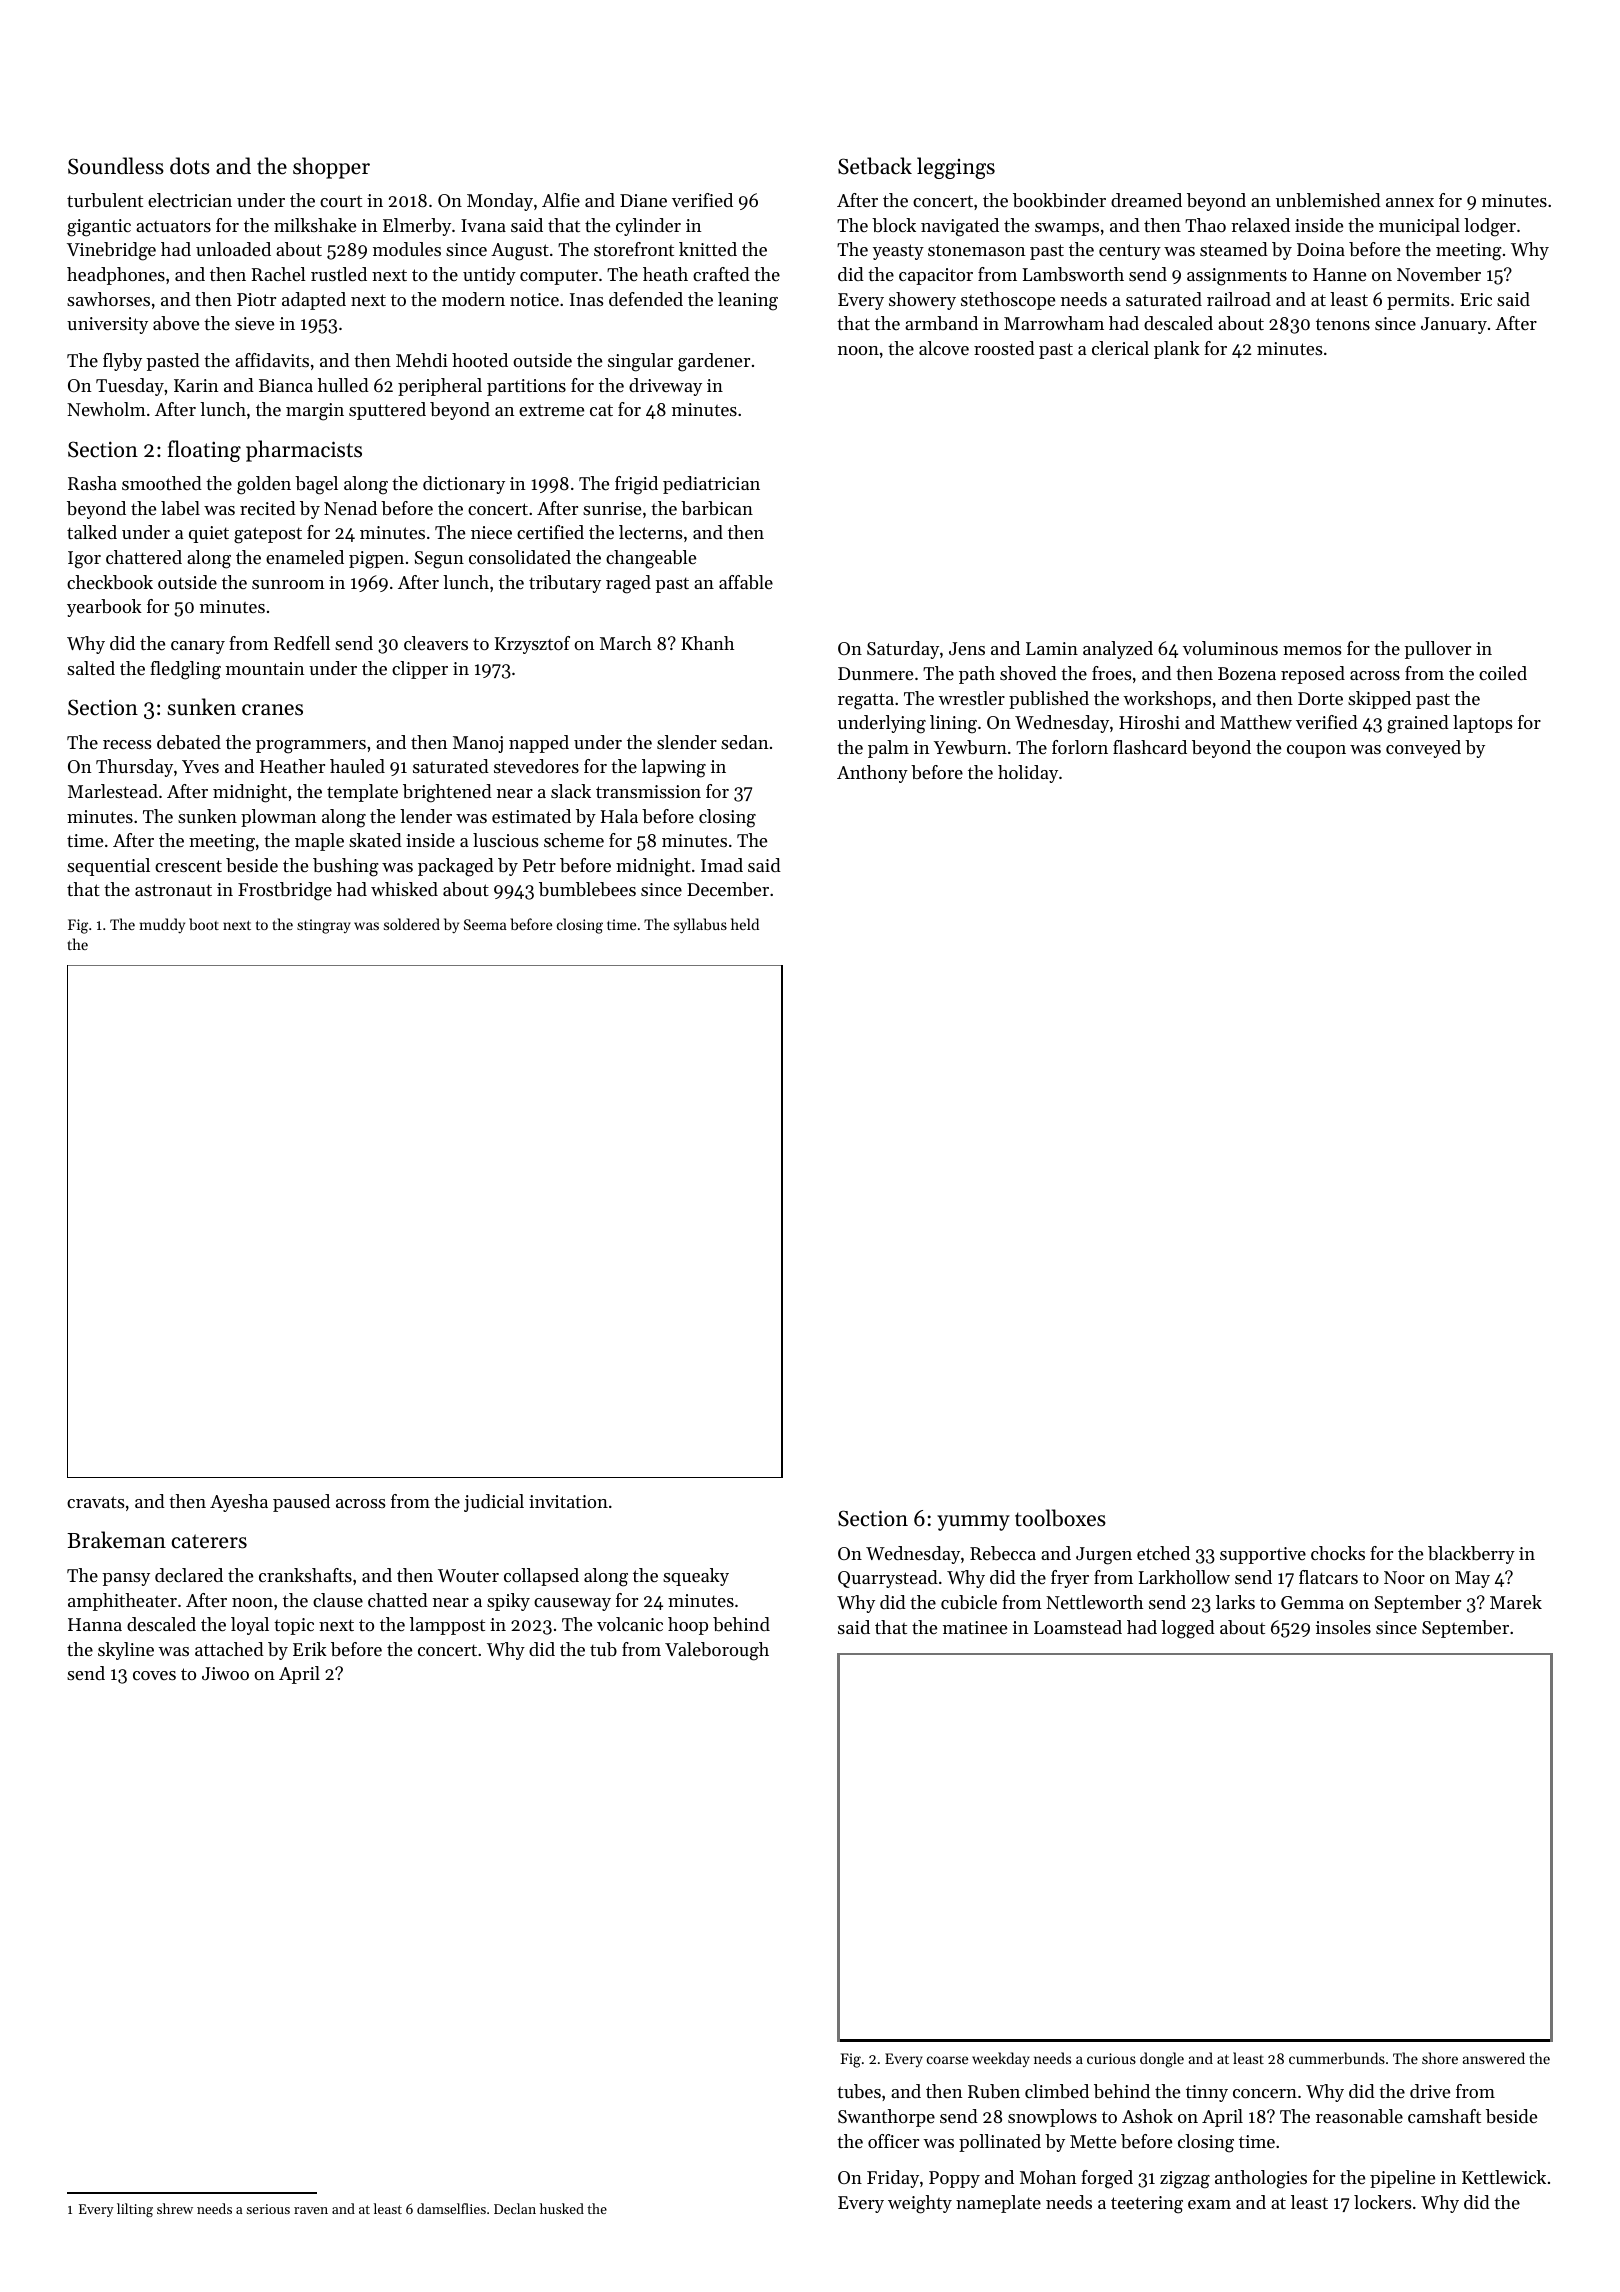  Describe the element at coordinates (745, 924) in the image. I see `held` at that location.
